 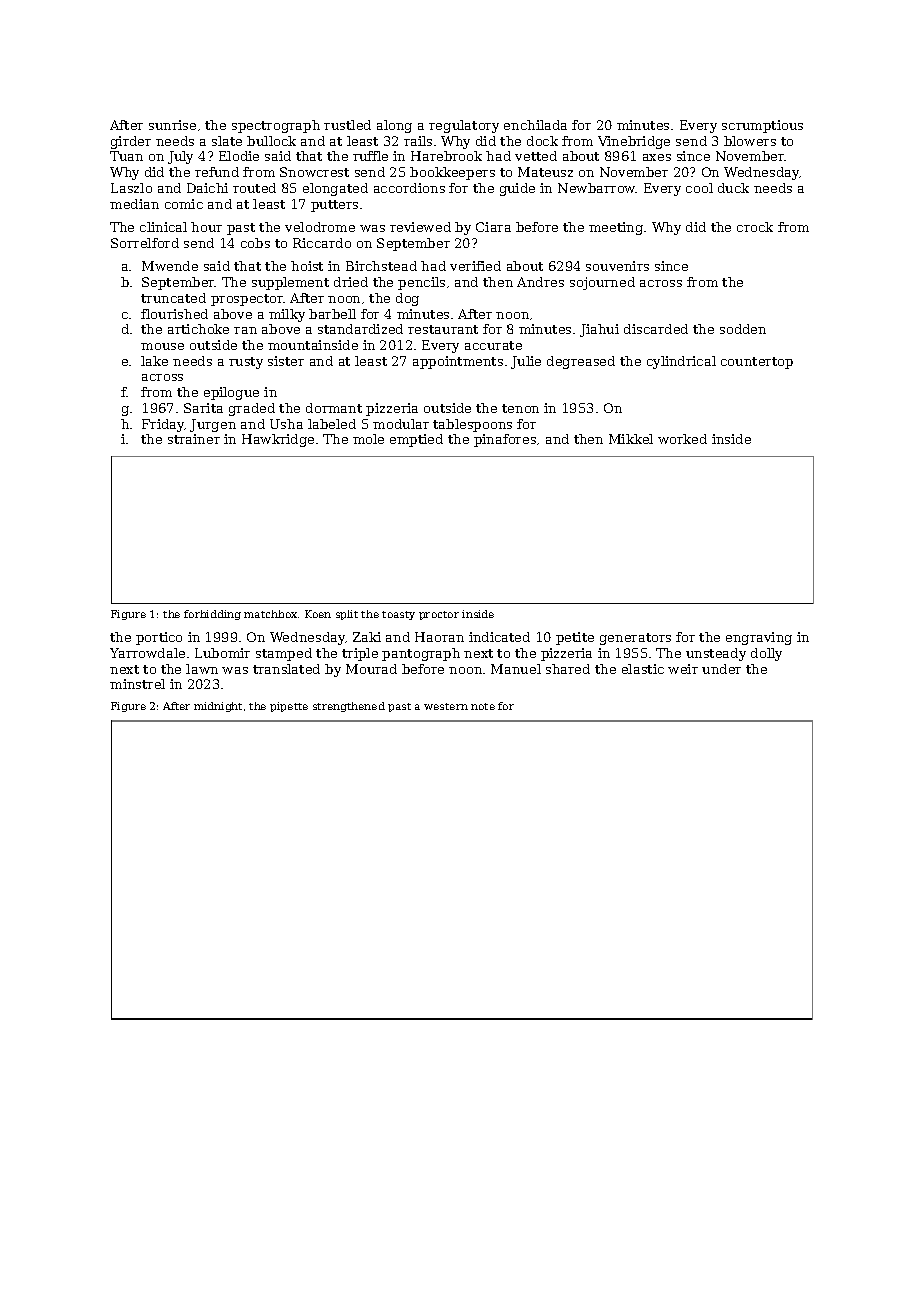 What do you see at coordinates (163, 425) in the document?
I see `Friday` at bounding box center [163, 425].
